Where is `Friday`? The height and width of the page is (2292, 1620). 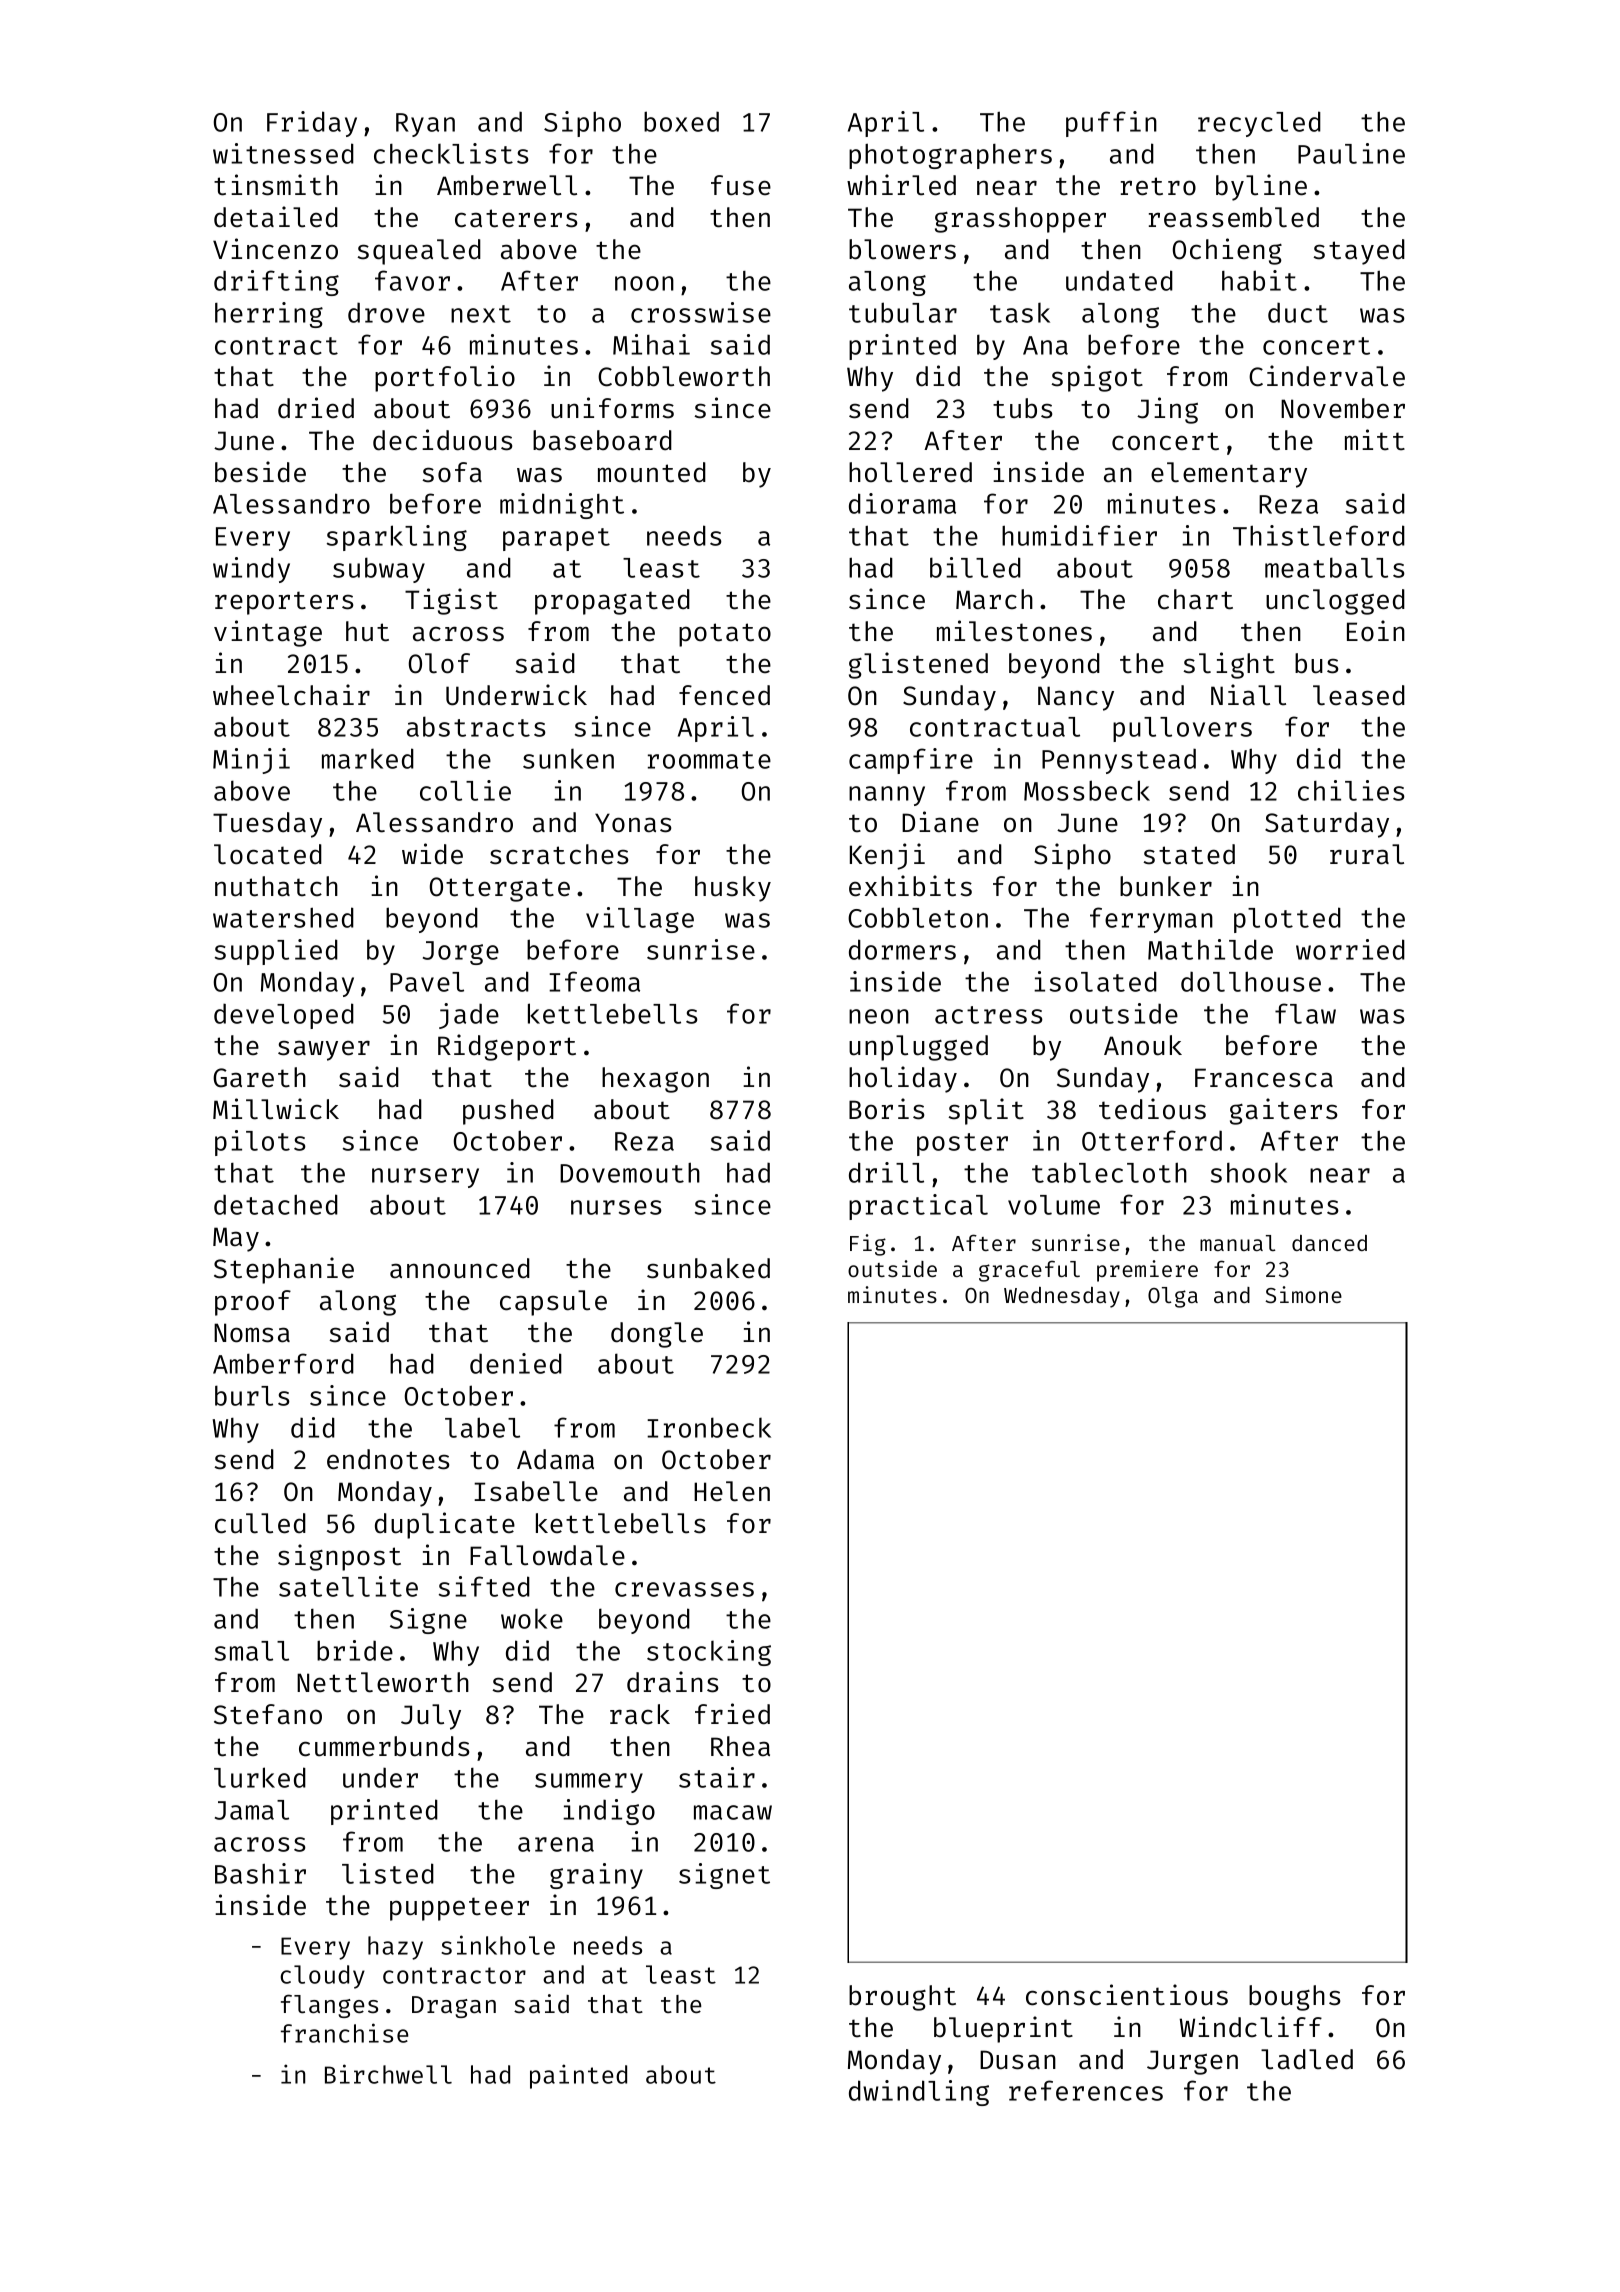 Friday is located at coordinates (312, 124).
